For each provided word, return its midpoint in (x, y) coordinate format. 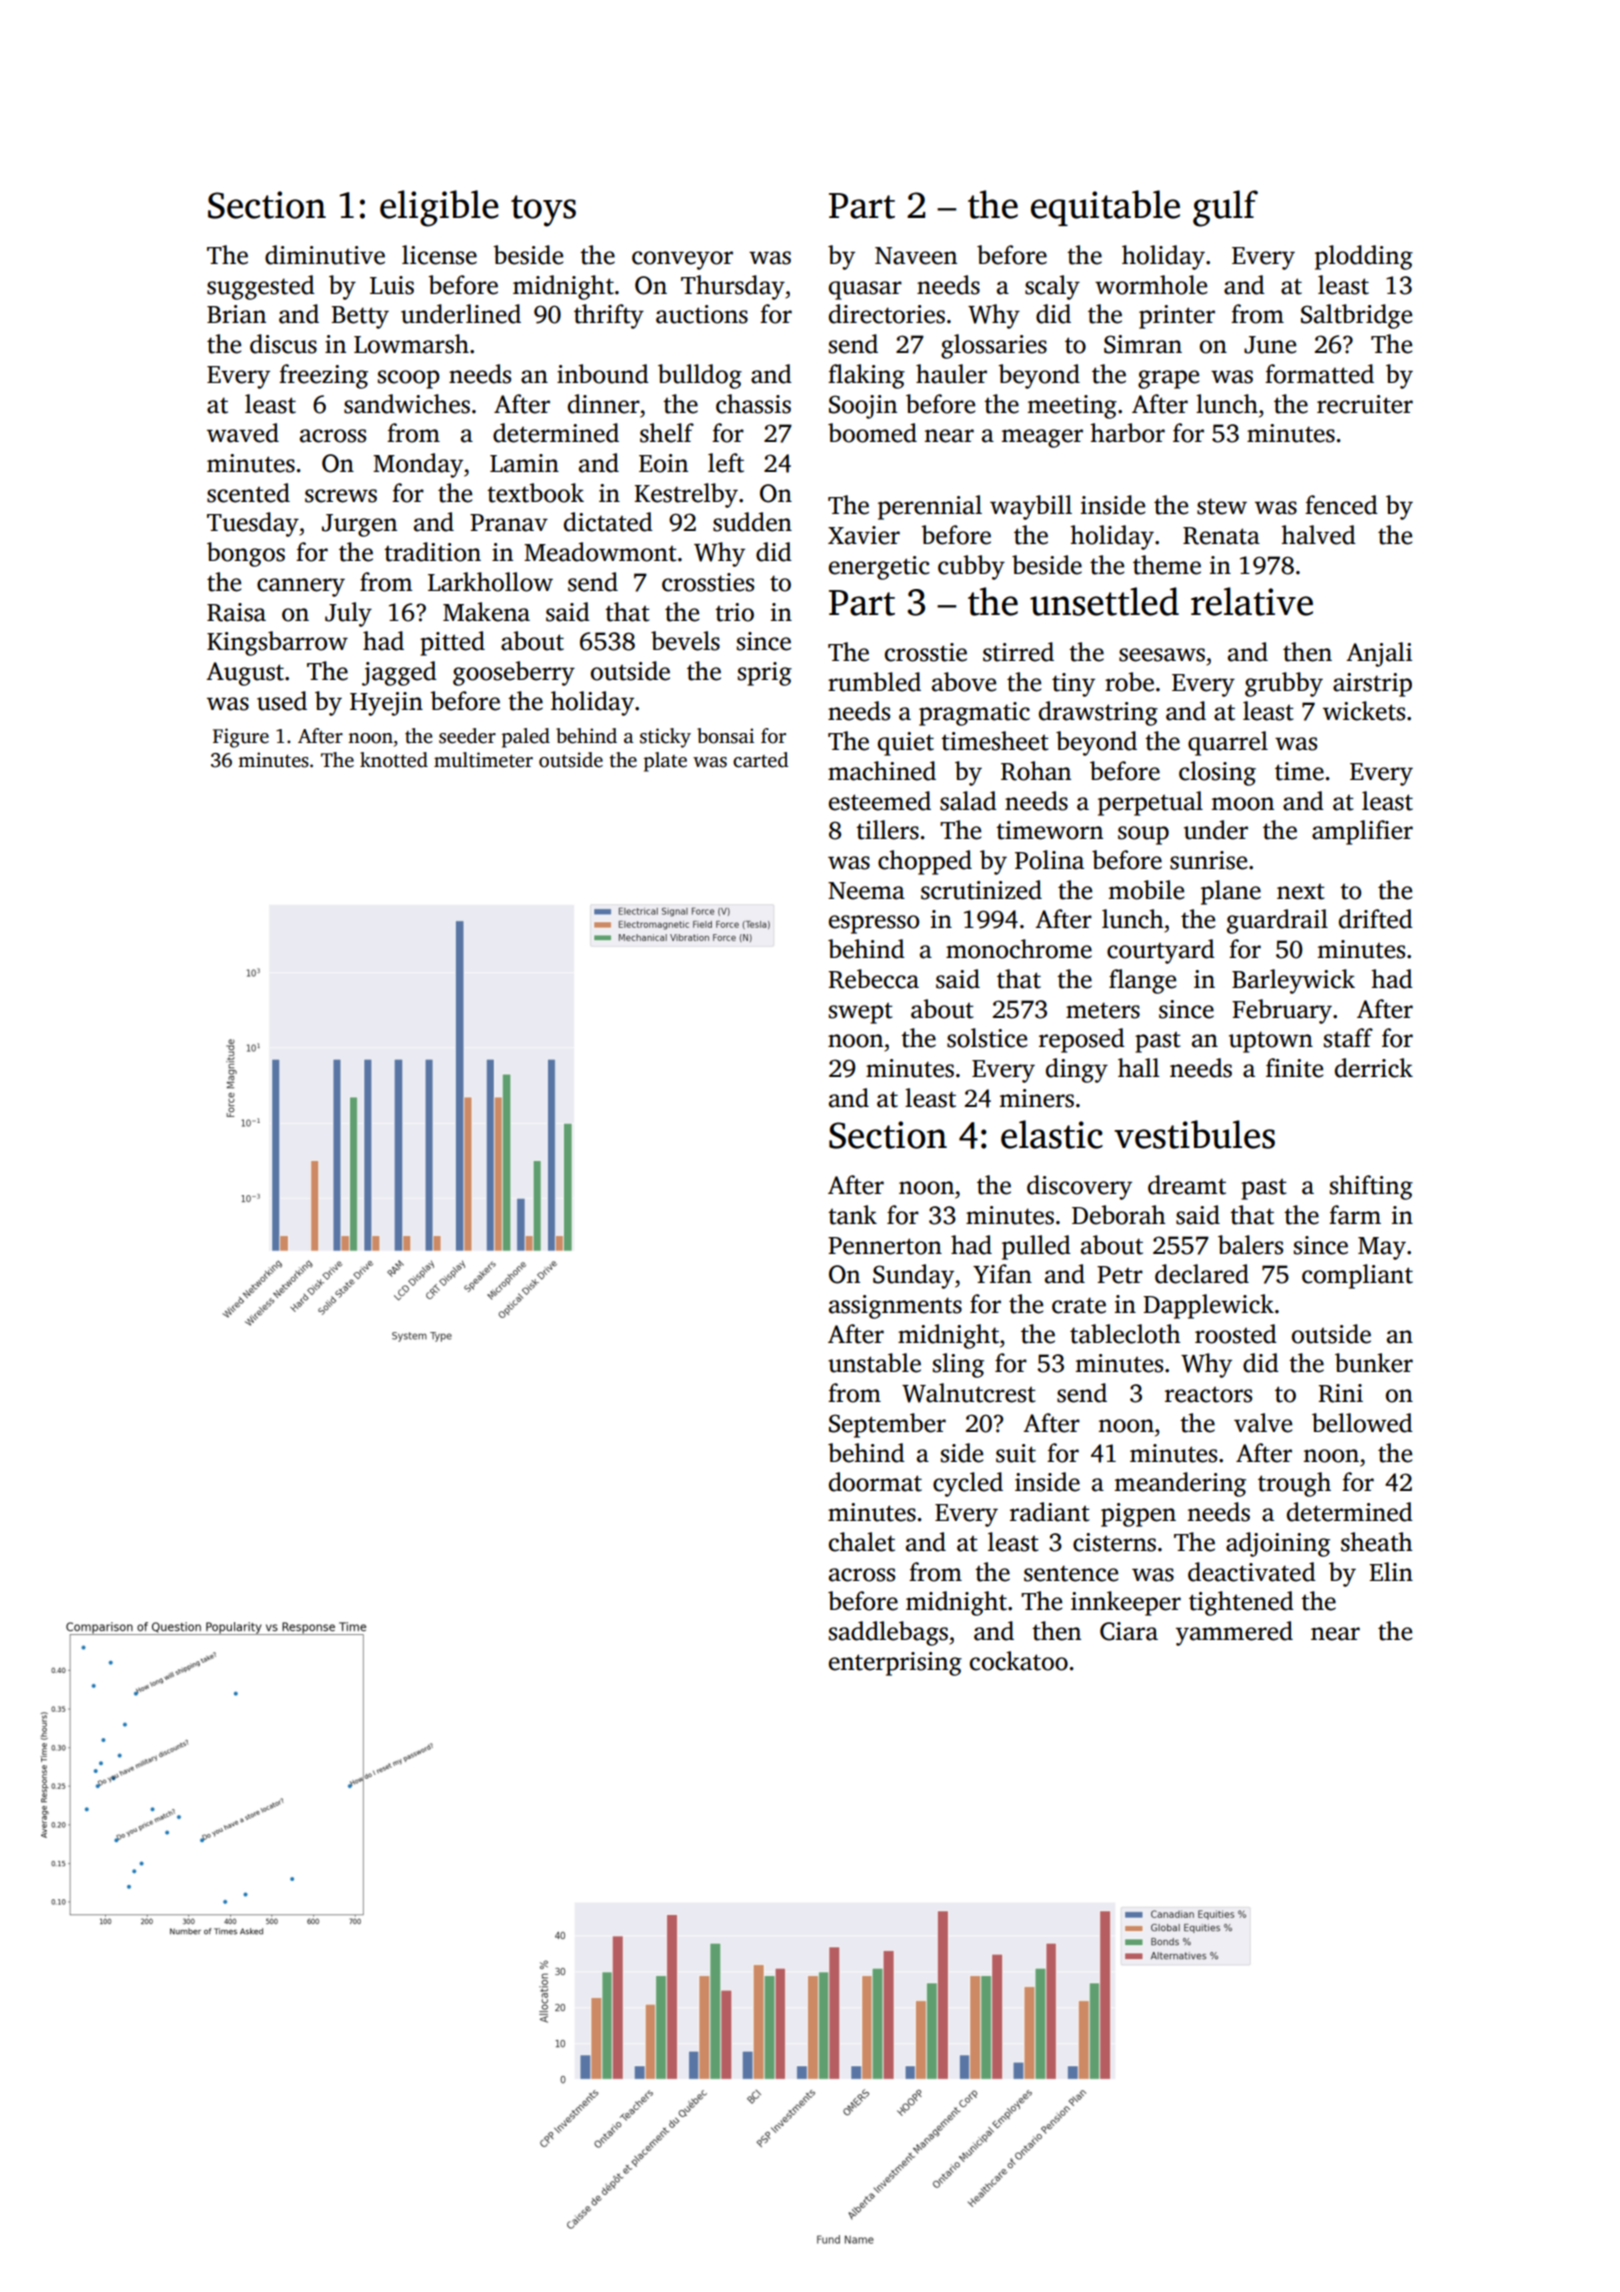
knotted (394, 760)
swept (861, 1013)
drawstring (1098, 713)
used (282, 701)
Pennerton (885, 1246)
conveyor (682, 260)
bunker (1374, 1363)
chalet (862, 1542)
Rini (1340, 1393)
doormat (875, 1482)
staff (1348, 1038)
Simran (1143, 344)
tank (852, 1215)
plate (665, 762)
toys (543, 211)
